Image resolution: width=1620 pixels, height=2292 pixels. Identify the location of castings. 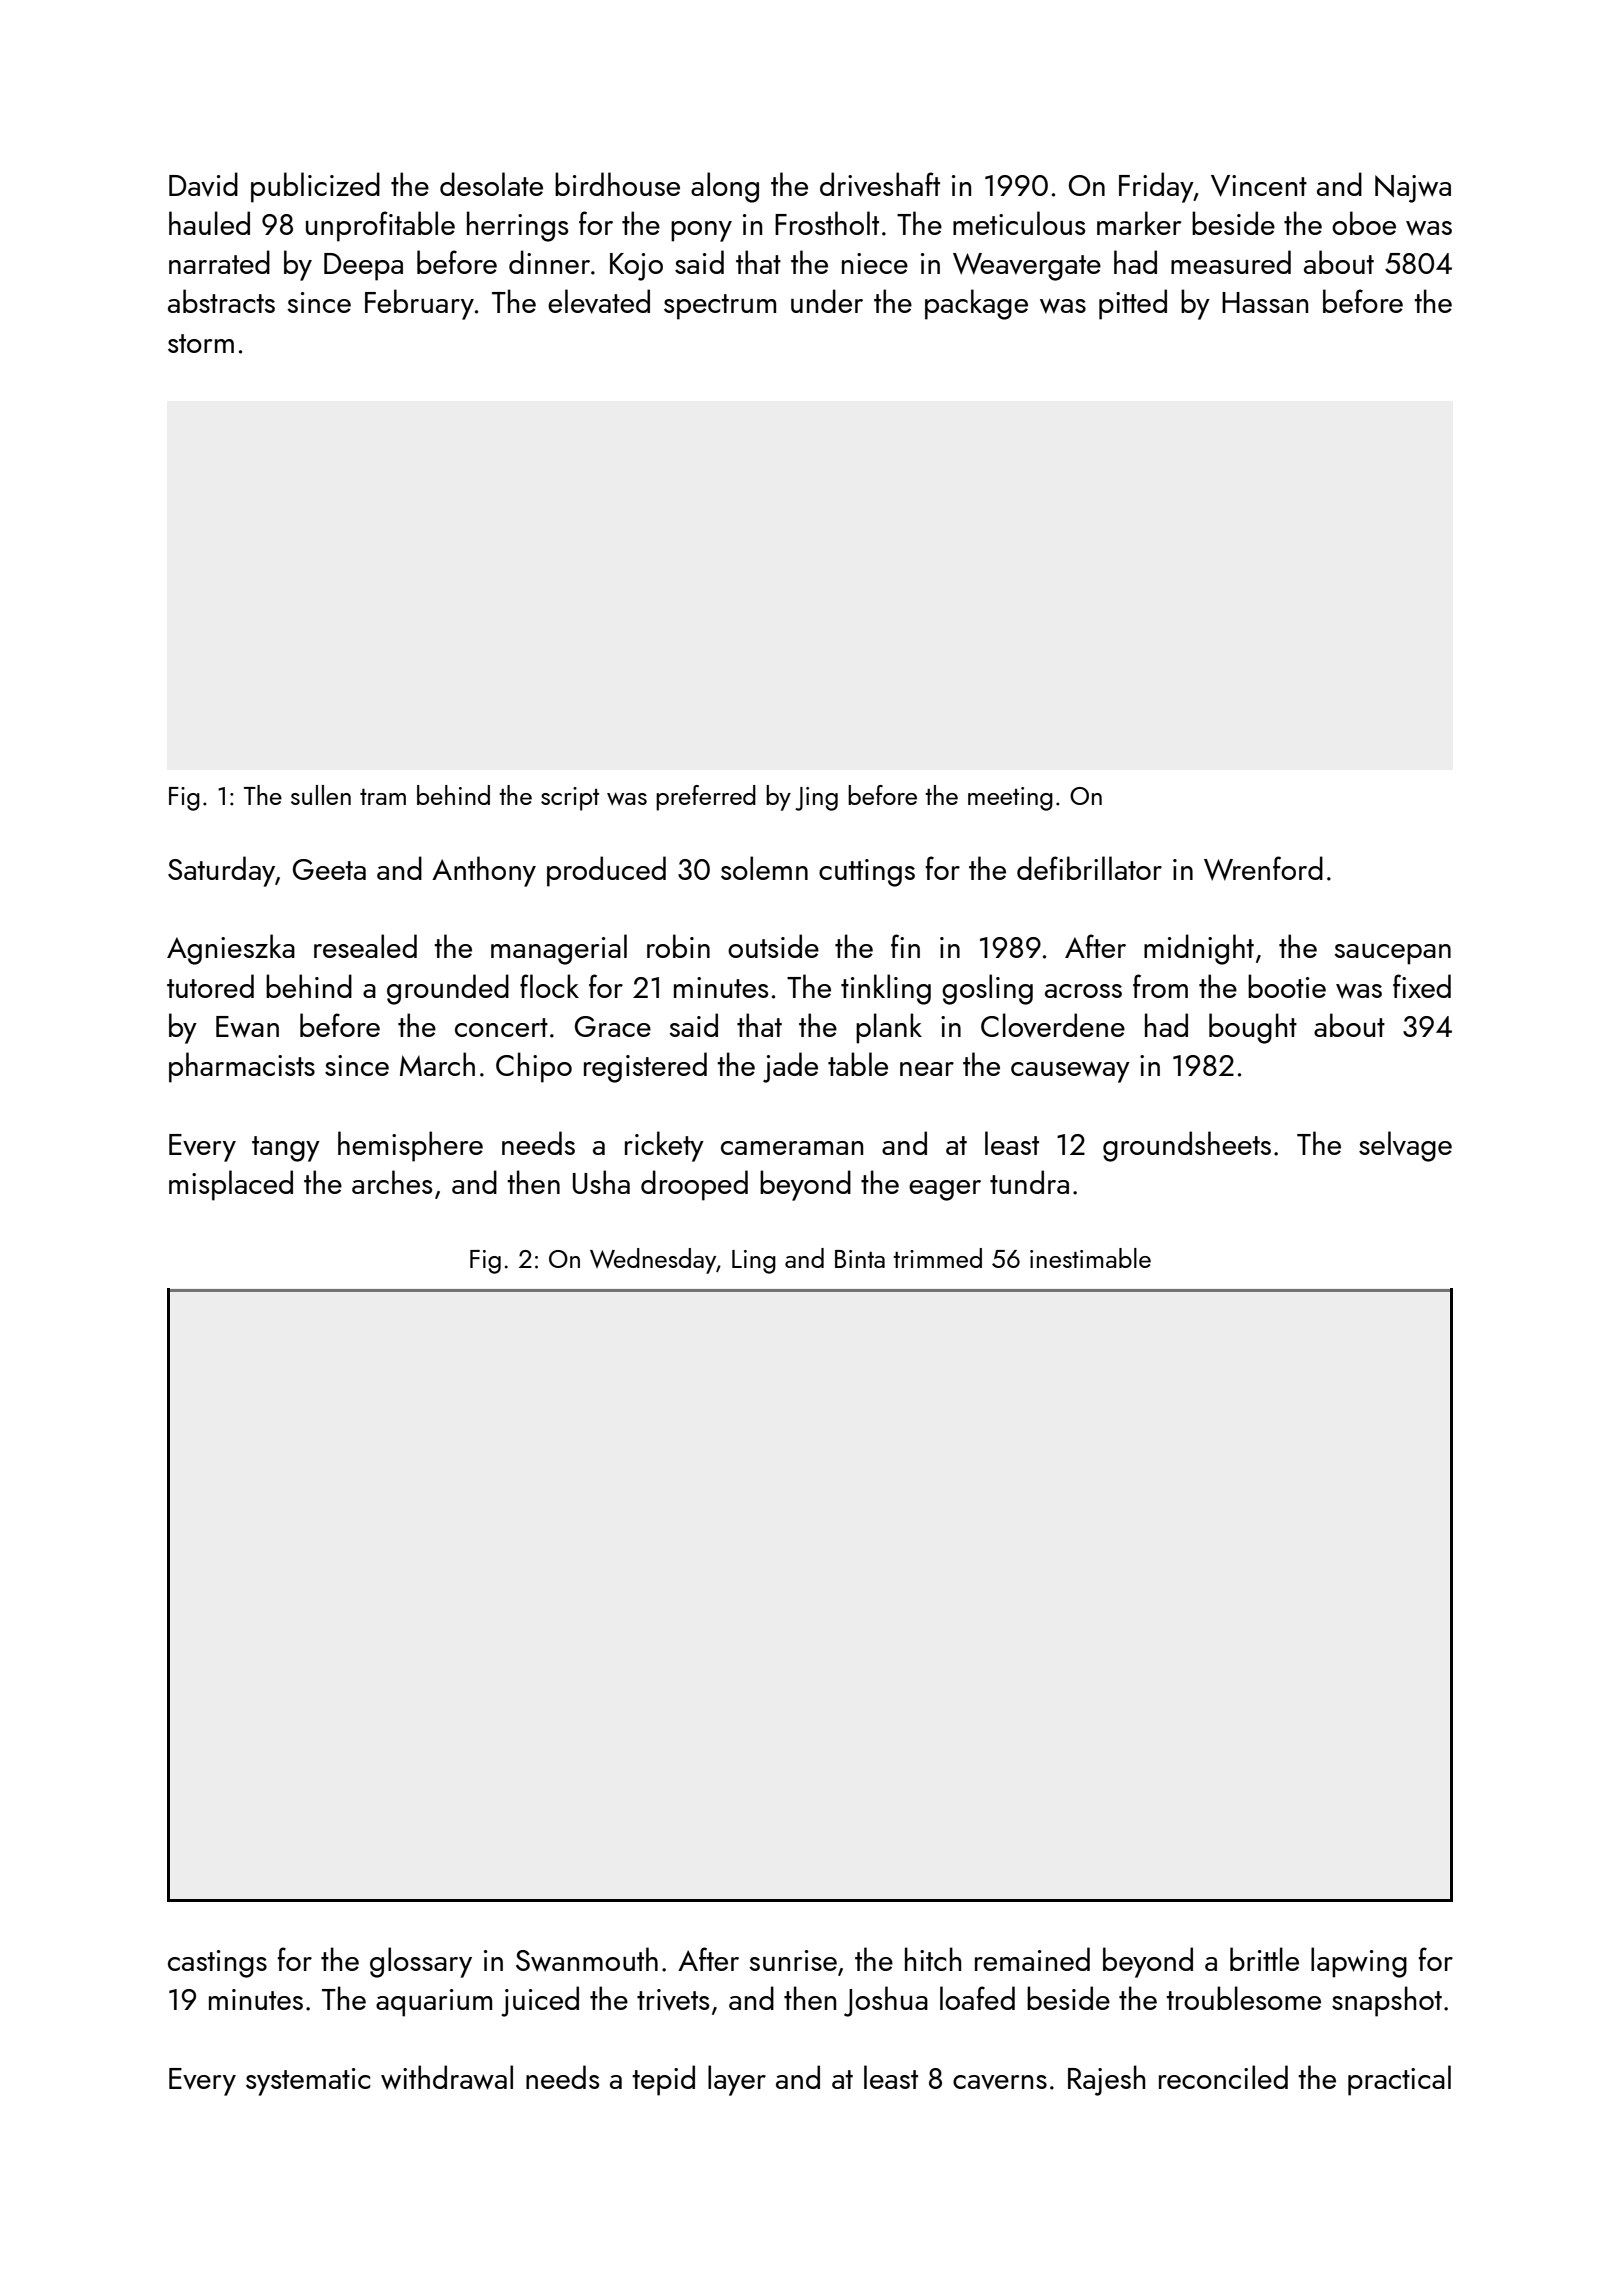
(217, 1964).
